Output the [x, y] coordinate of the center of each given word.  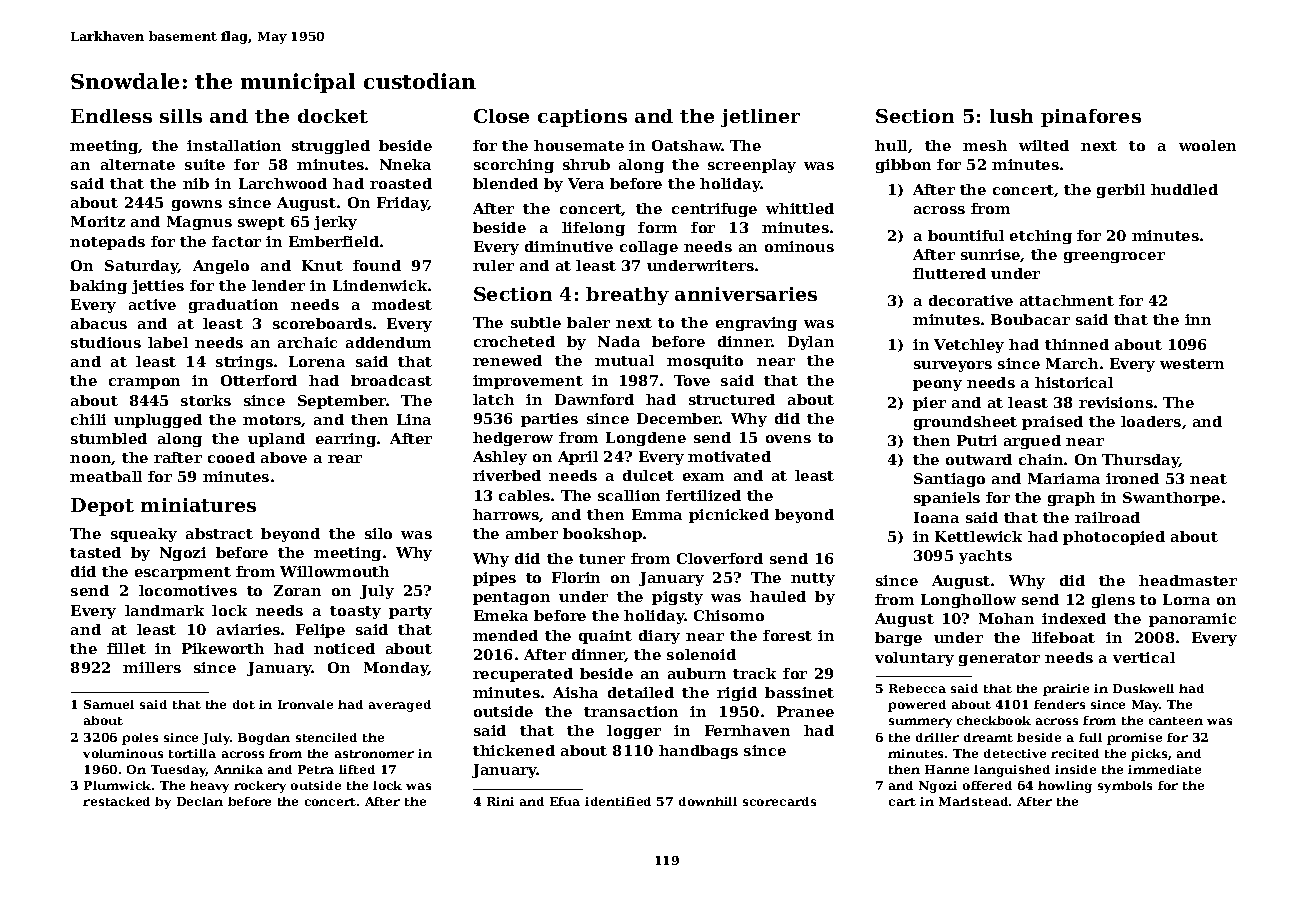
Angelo [221, 267]
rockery [260, 787]
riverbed [507, 475]
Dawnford [594, 399]
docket [333, 116]
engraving [756, 324]
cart [902, 802]
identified [618, 801]
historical [1074, 382]
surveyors [953, 366]
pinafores [1091, 118]
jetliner [760, 118]
